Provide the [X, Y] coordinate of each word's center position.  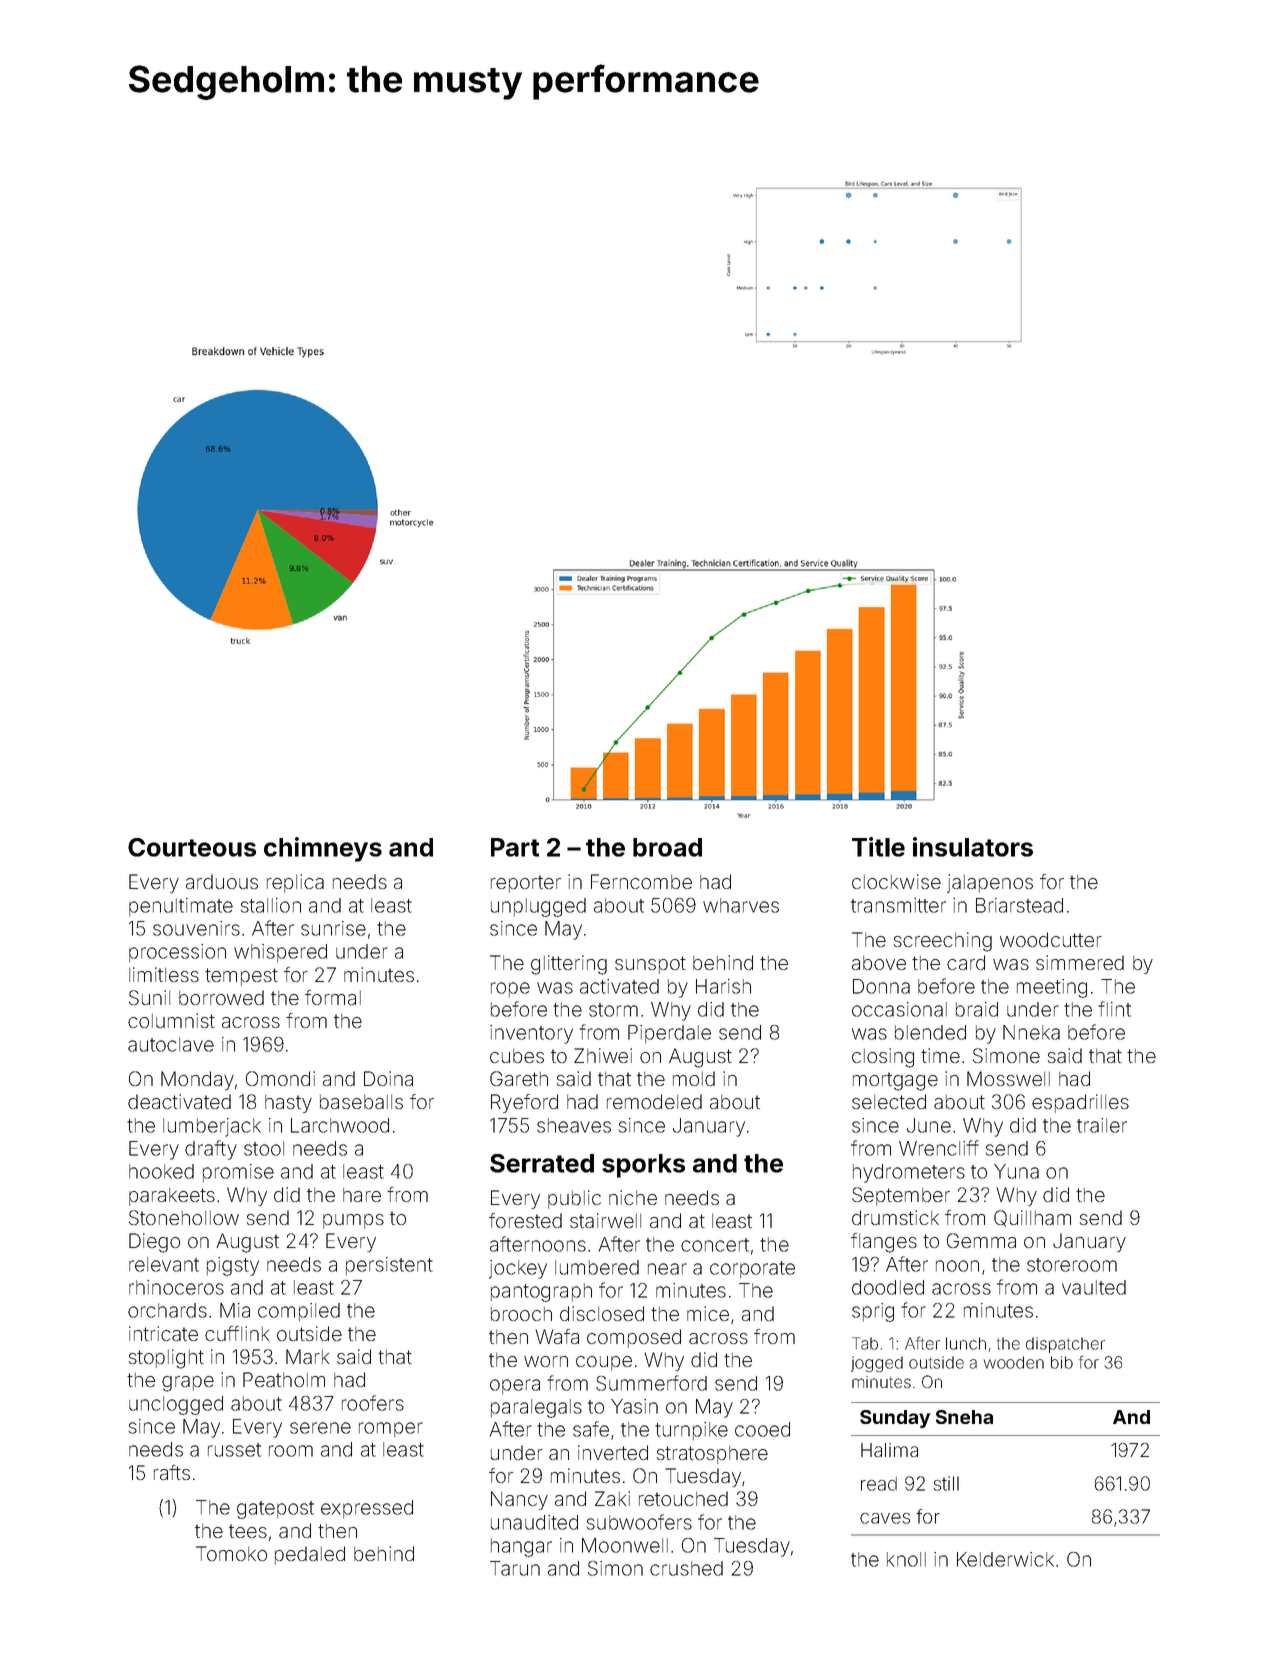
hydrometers [909, 1173]
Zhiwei [603, 1055]
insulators [973, 847]
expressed [367, 1509]
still [946, 1483]
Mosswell [1008, 1078]
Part [515, 847]
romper [391, 1429]
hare [362, 1195]
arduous [222, 881]
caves [885, 1518]
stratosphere [712, 1455]
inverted [613, 1452]
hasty [288, 1104]
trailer [1102, 1125]
